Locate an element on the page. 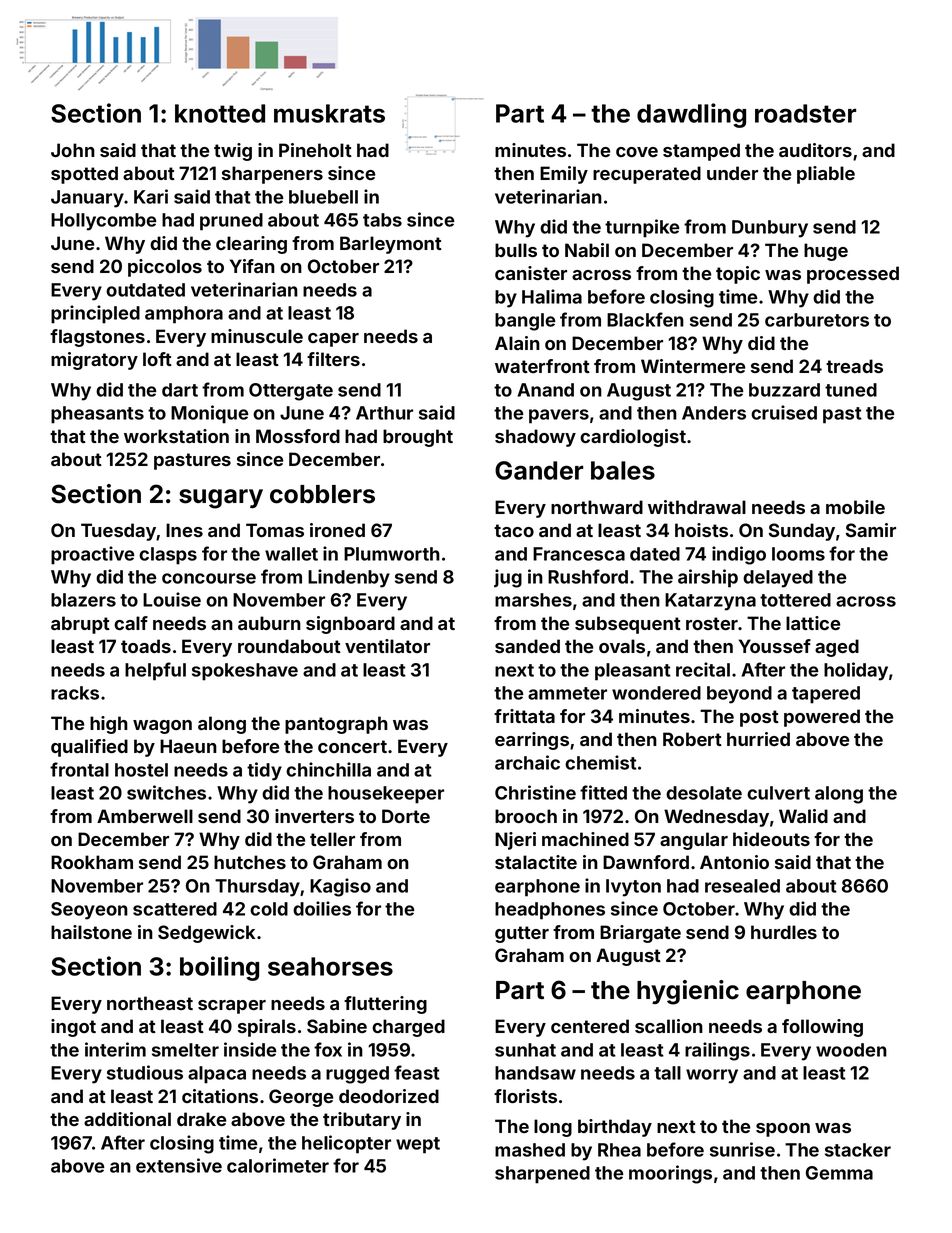 The width and height of the page is (952, 1233). Kari is located at coordinates (151, 196).
